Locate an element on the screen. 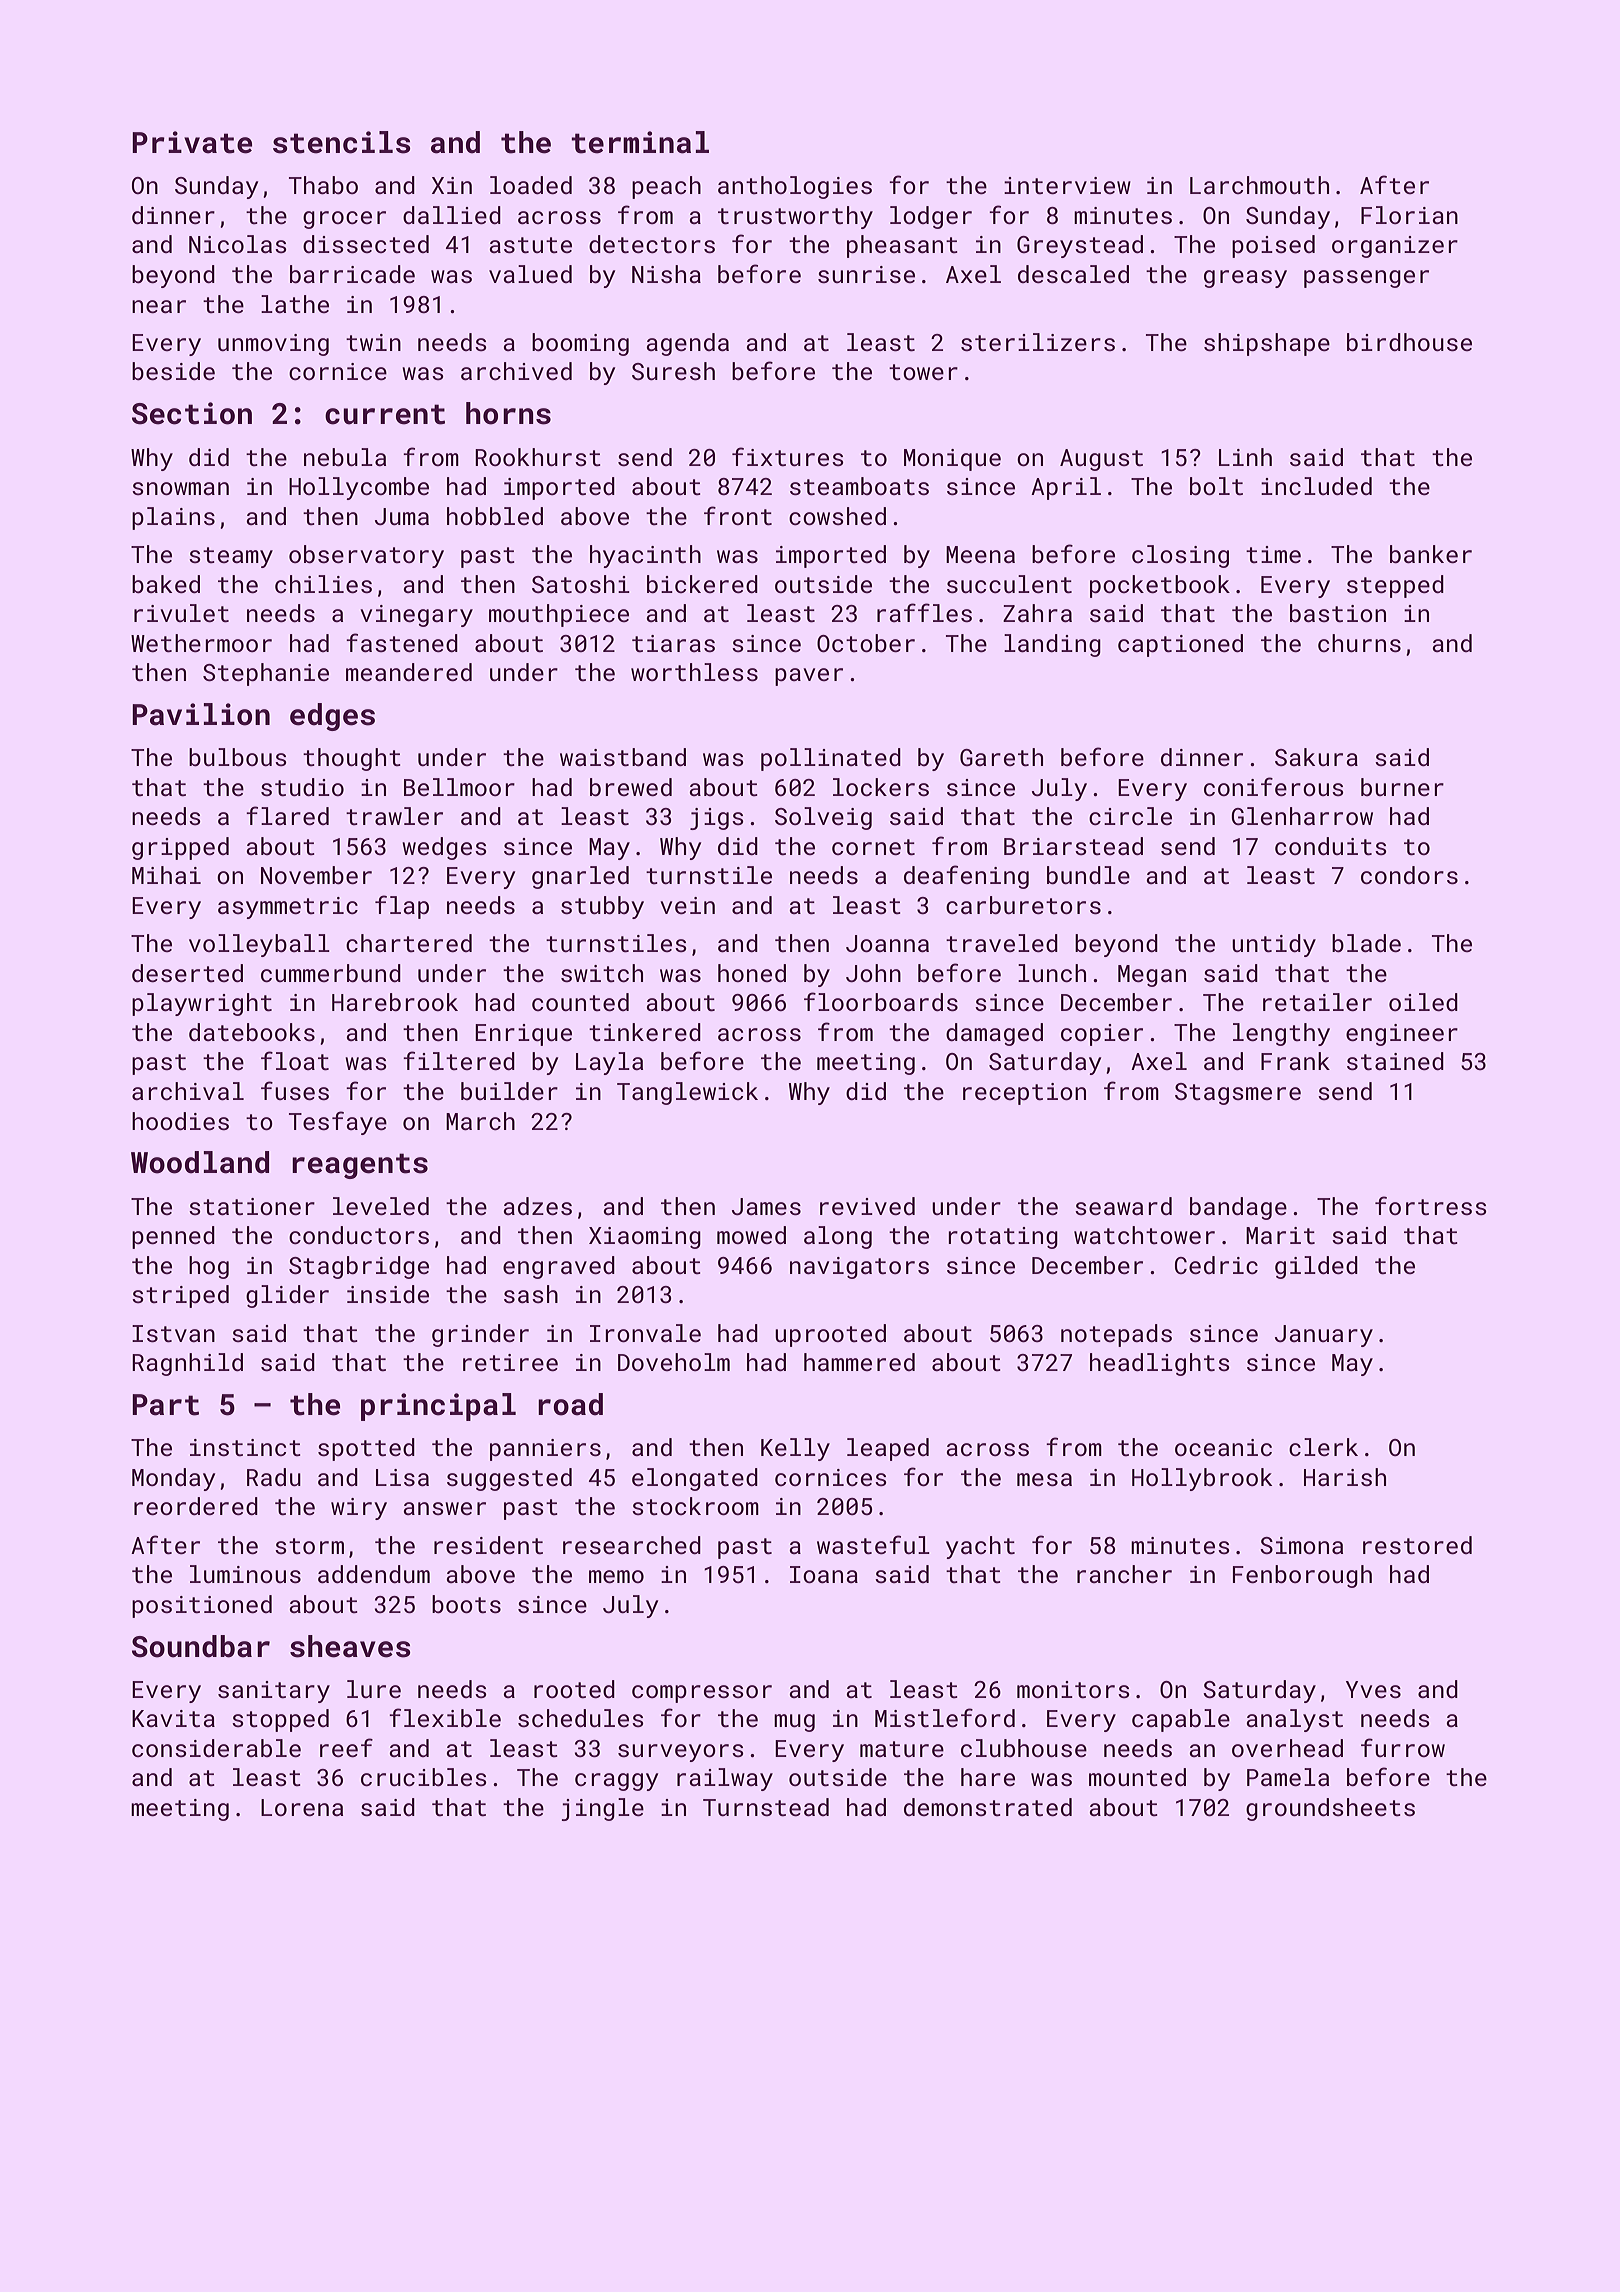 The image size is (1620, 2292). copier is located at coordinates (1102, 1035).
